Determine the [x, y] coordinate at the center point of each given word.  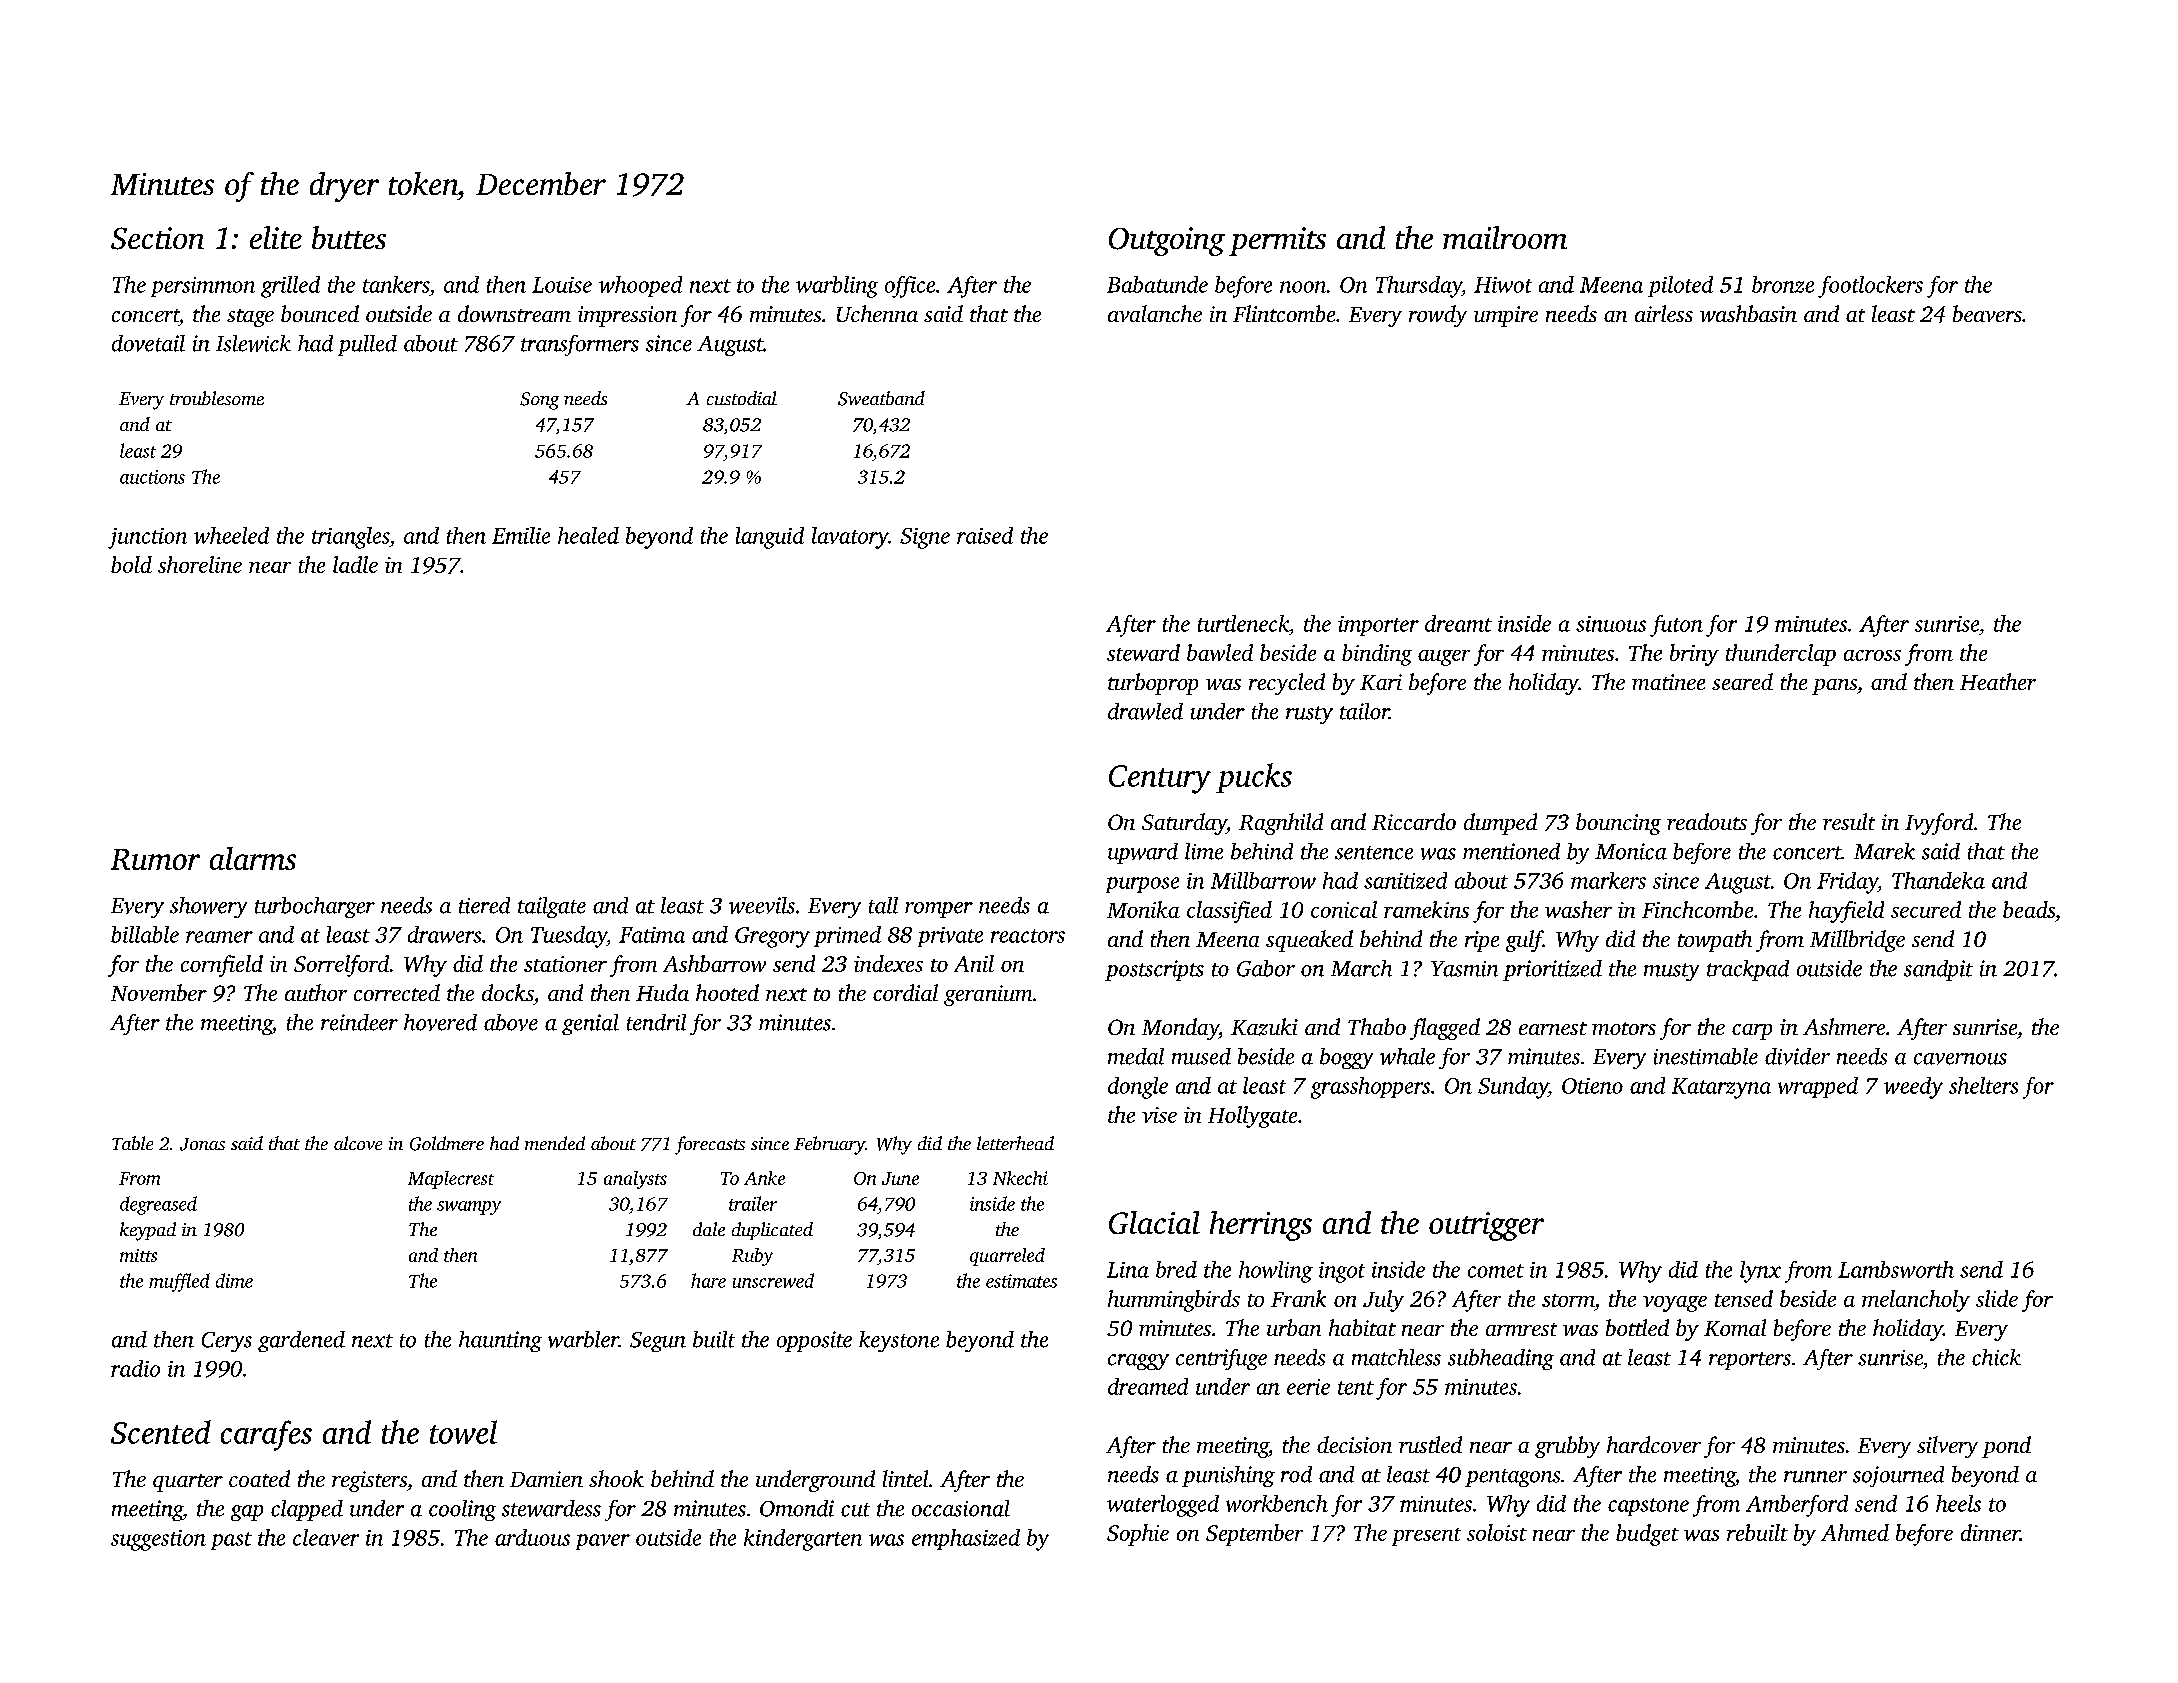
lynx [1760, 1272]
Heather [1998, 681]
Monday [1180, 1029]
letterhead [1015, 1143]
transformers [580, 345]
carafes [266, 1435]
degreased [158, 1205]
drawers [444, 934]
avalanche [1155, 313]
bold [131, 564]
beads [2029, 909]
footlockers [1870, 287]
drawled [1145, 711]
